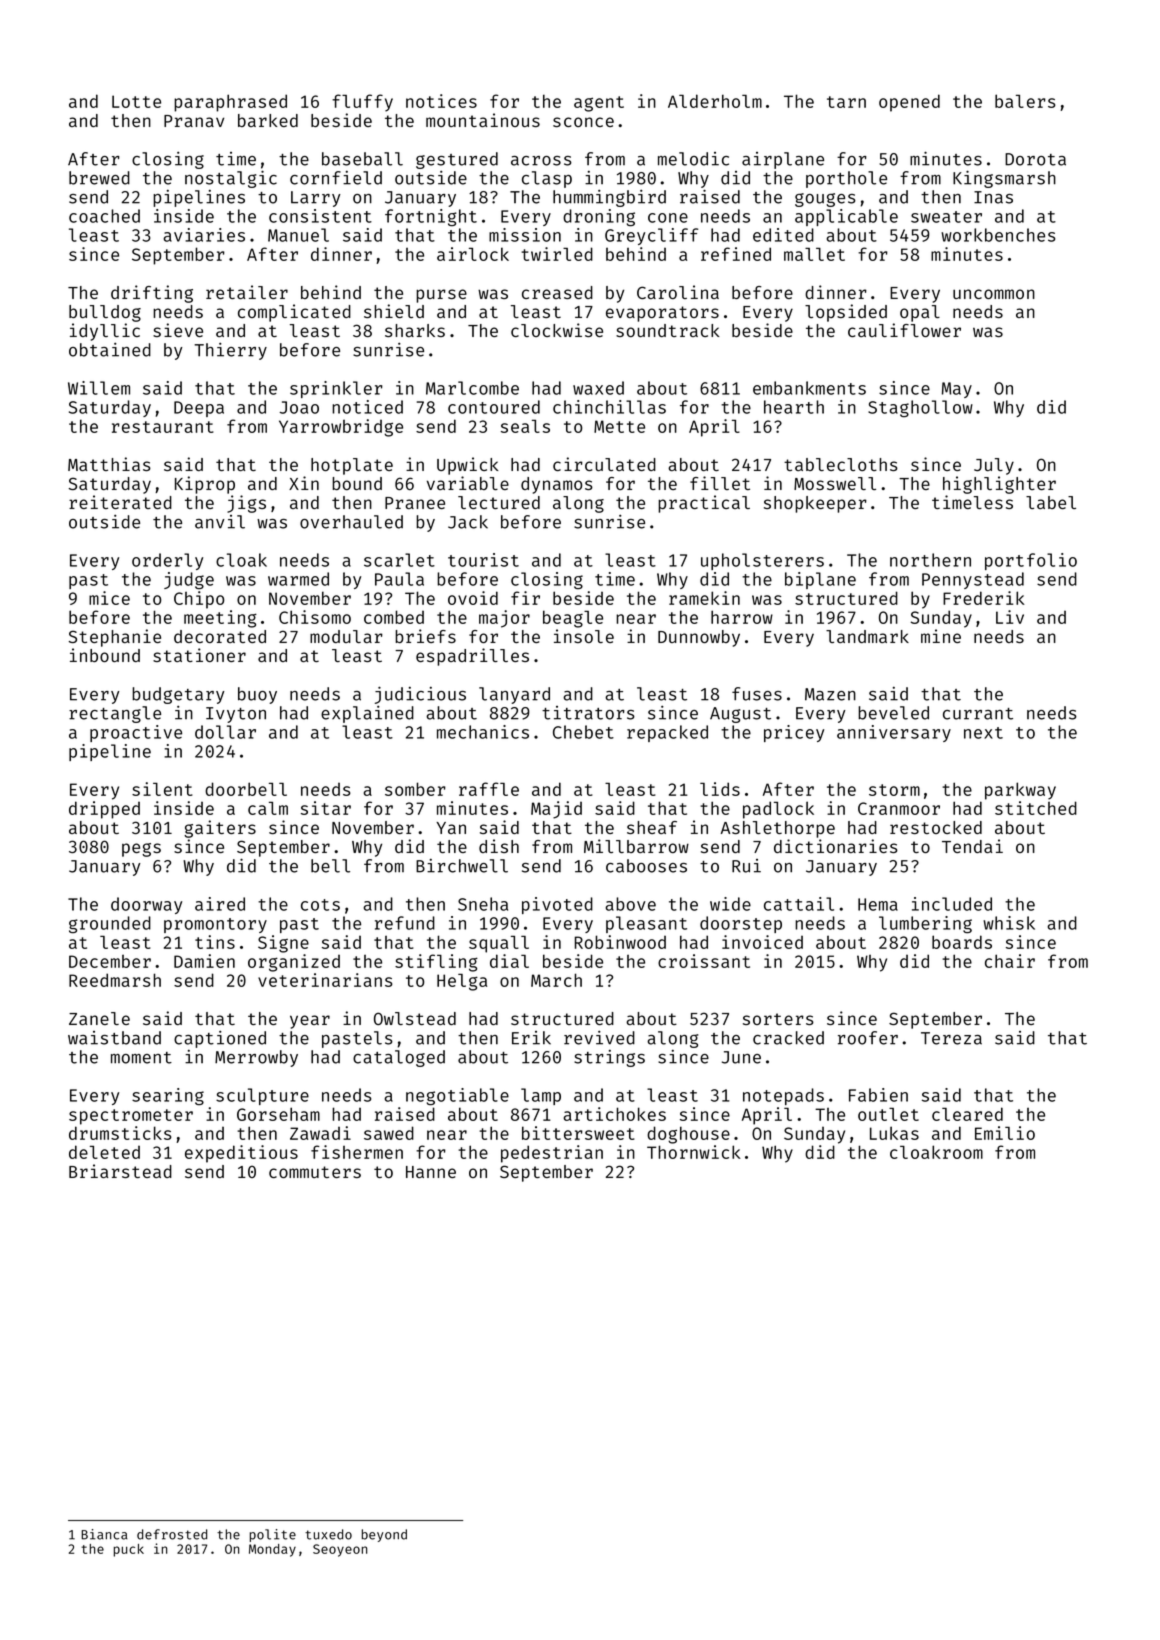 The width and height of the document is (1160, 1640). What do you see at coordinates (104, 1534) in the document?
I see `Bianca` at bounding box center [104, 1534].
